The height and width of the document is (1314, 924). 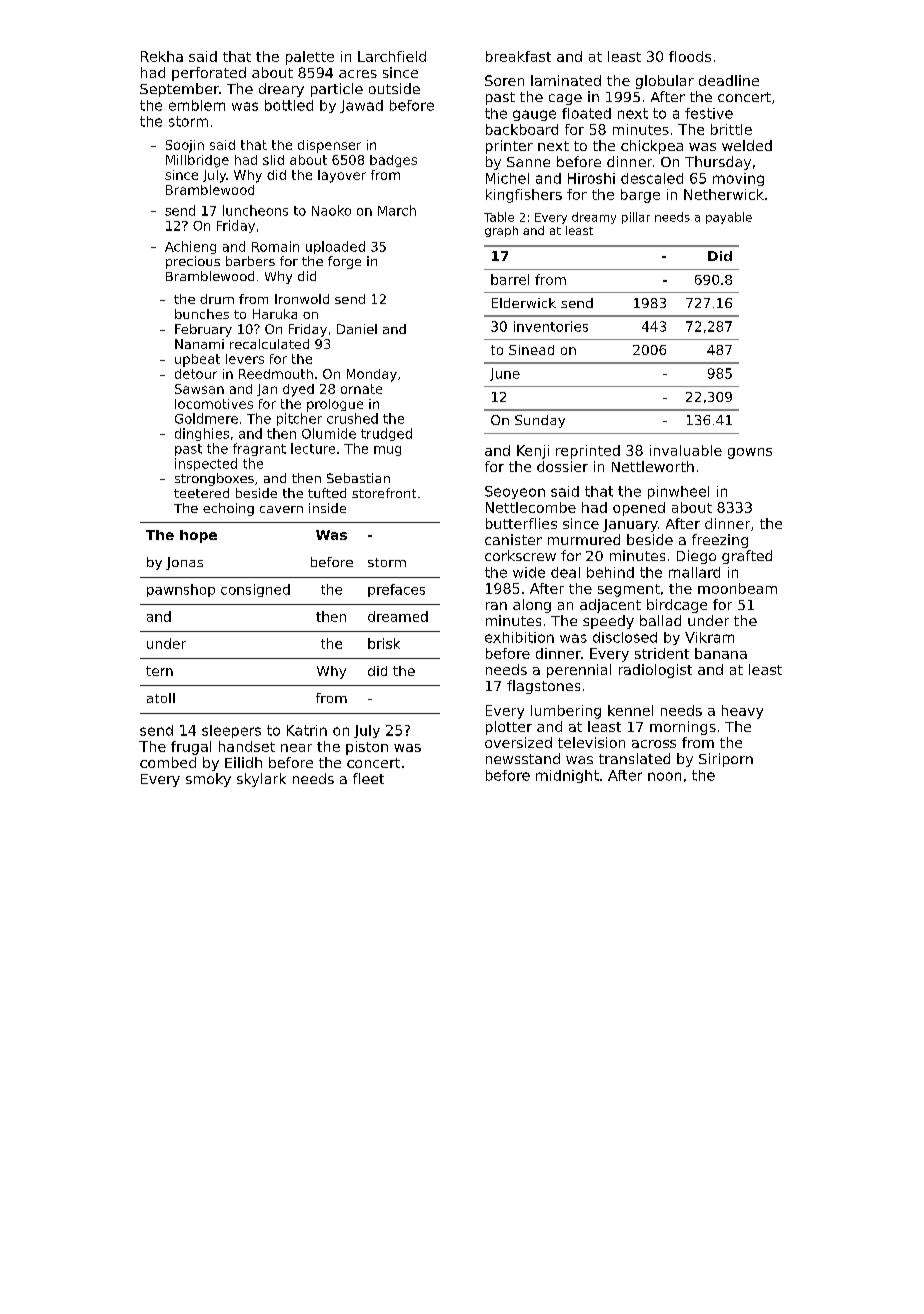 I want to click on pillar, so click(x=636, y=218).
